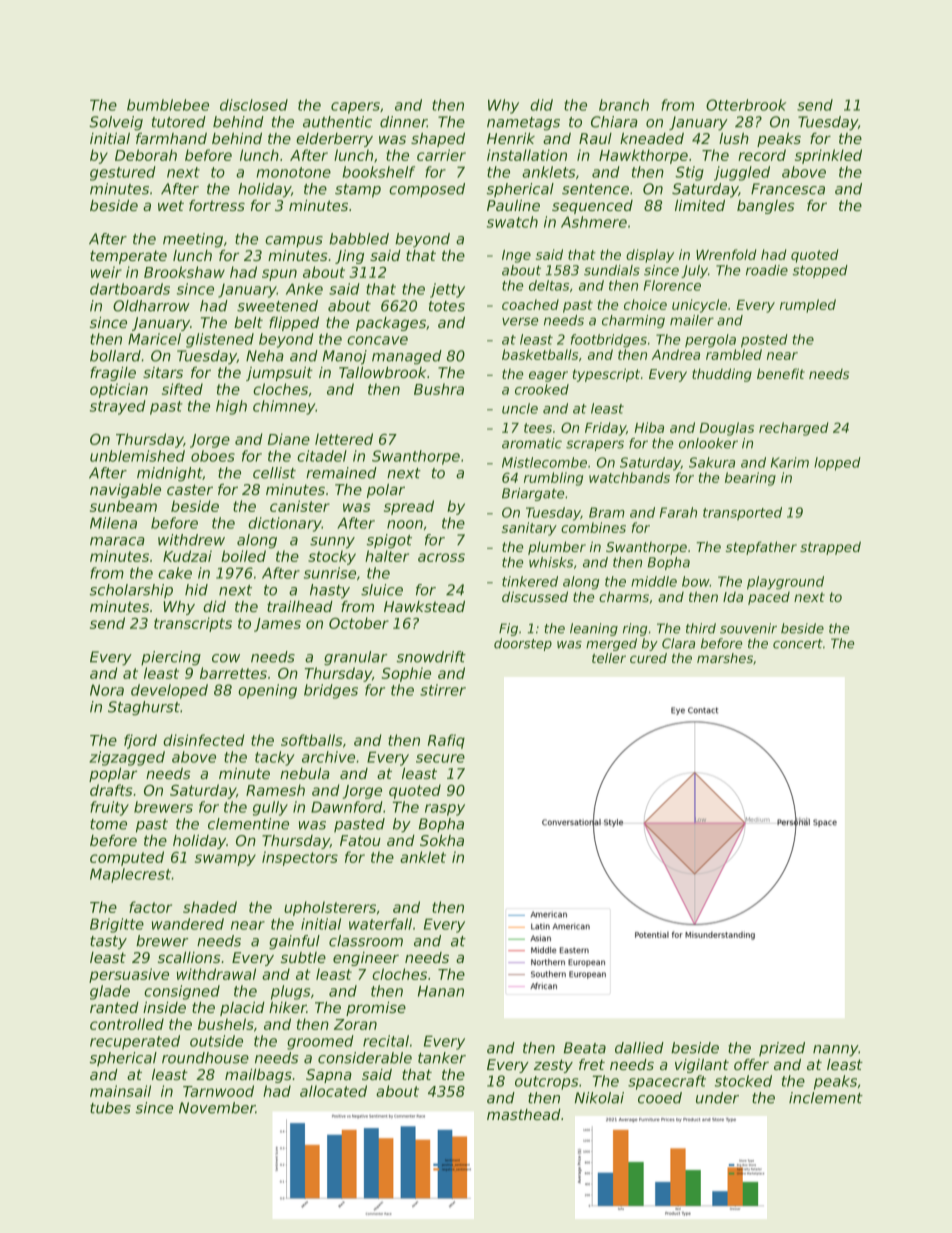  Describe the element at coordinates (210, 907) in the screenshot. I see `shaded` at that location.
